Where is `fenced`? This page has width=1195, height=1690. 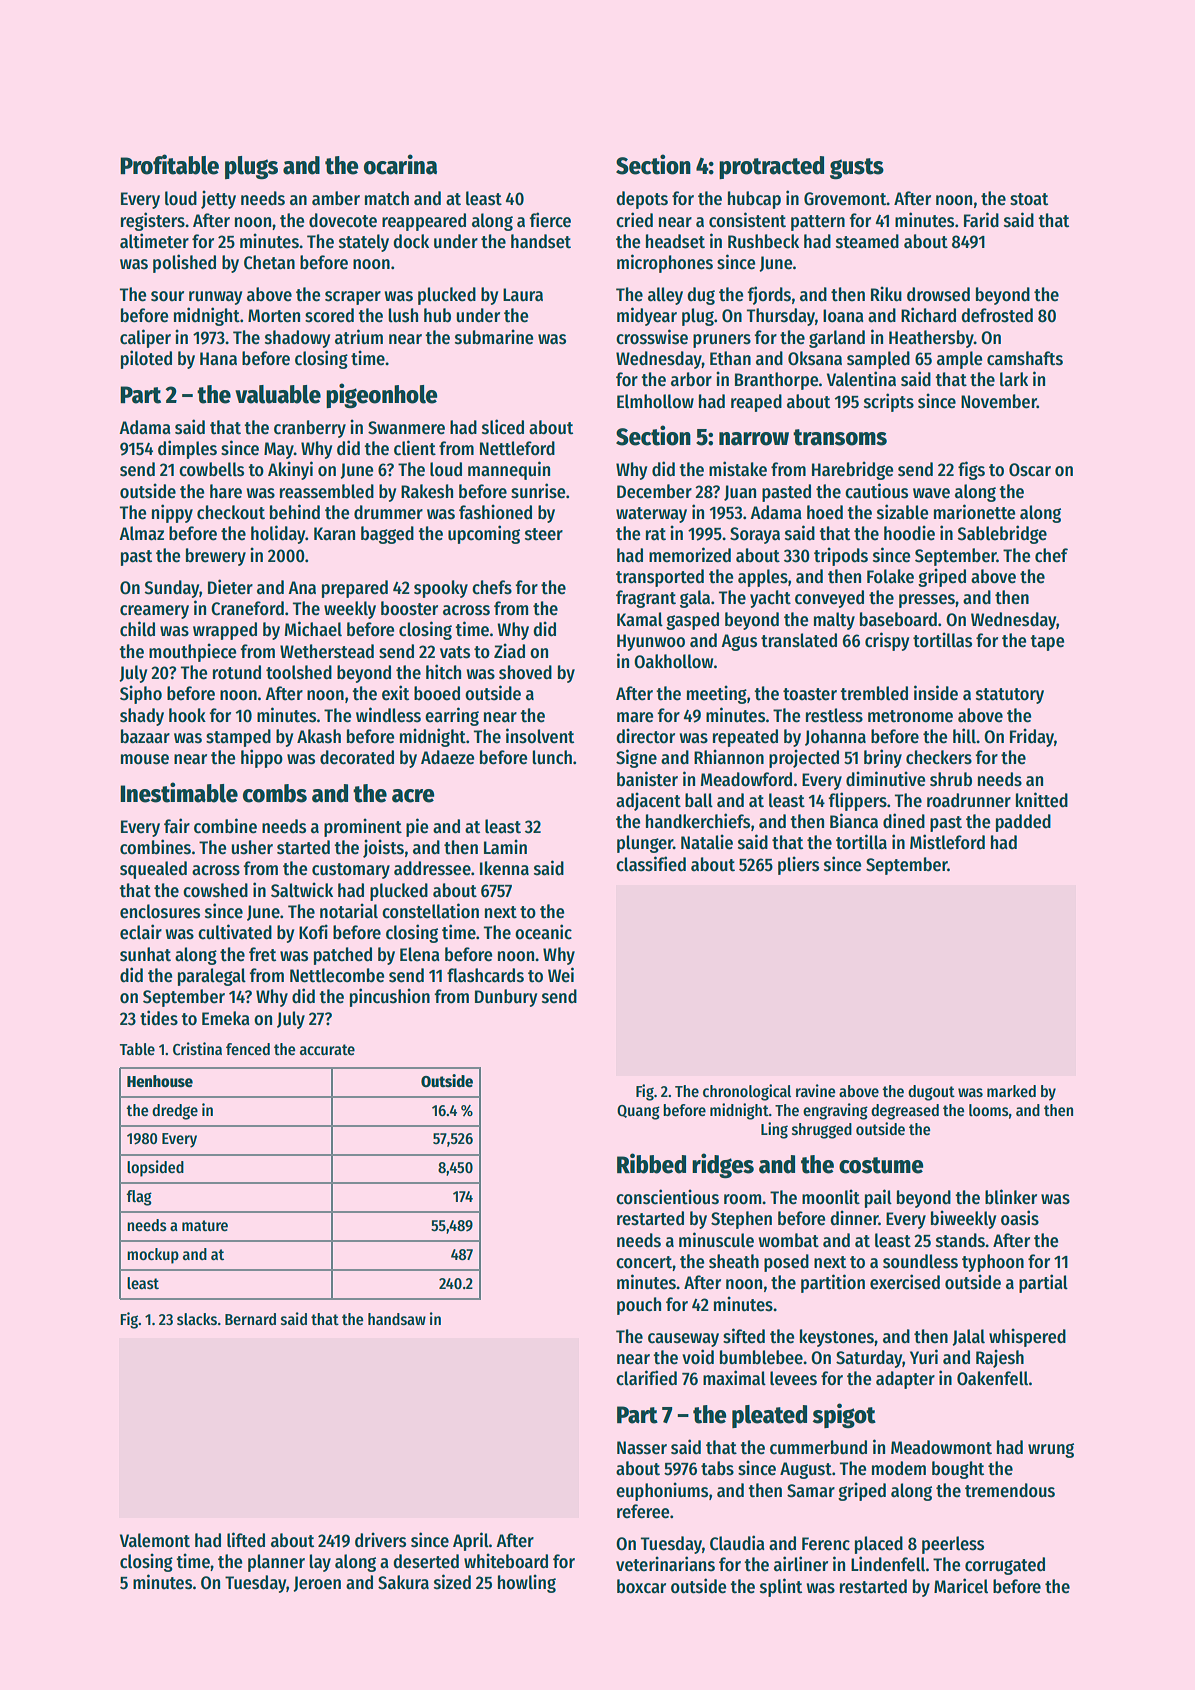
fenced is located at coordinates (248, 1049).
